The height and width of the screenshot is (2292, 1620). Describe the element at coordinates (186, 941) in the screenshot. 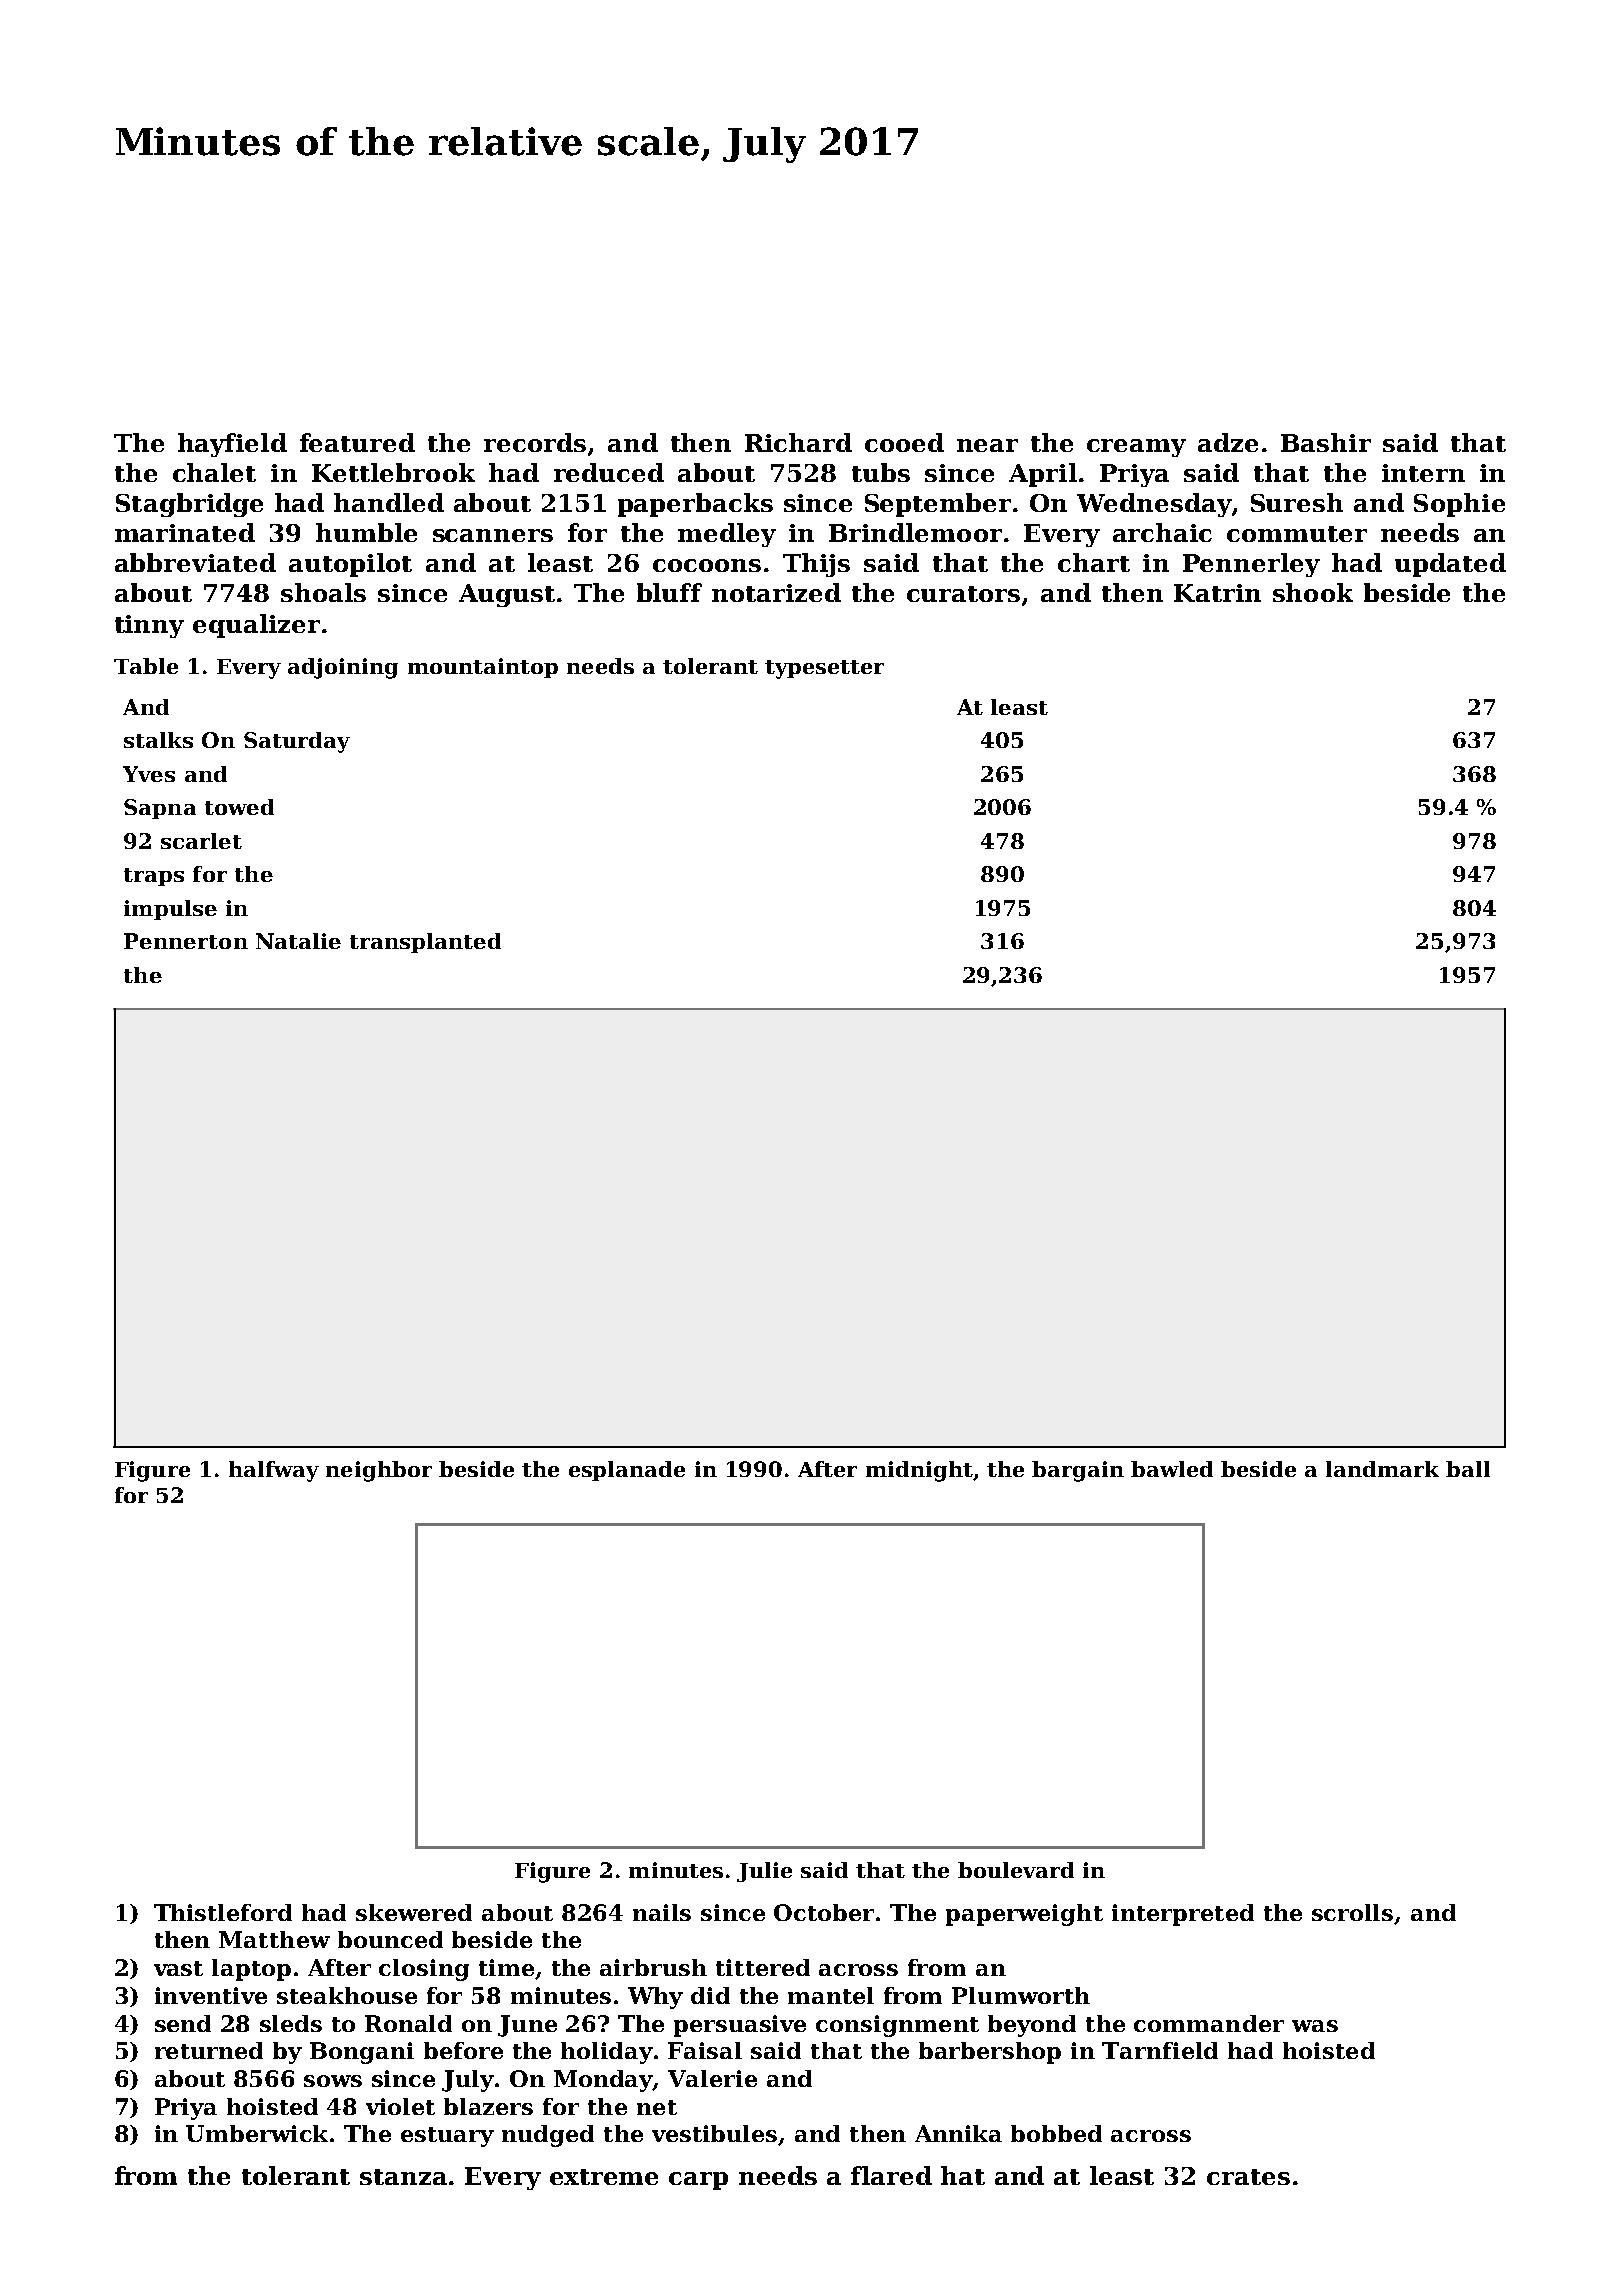

I see `Pennerton` at that location.
